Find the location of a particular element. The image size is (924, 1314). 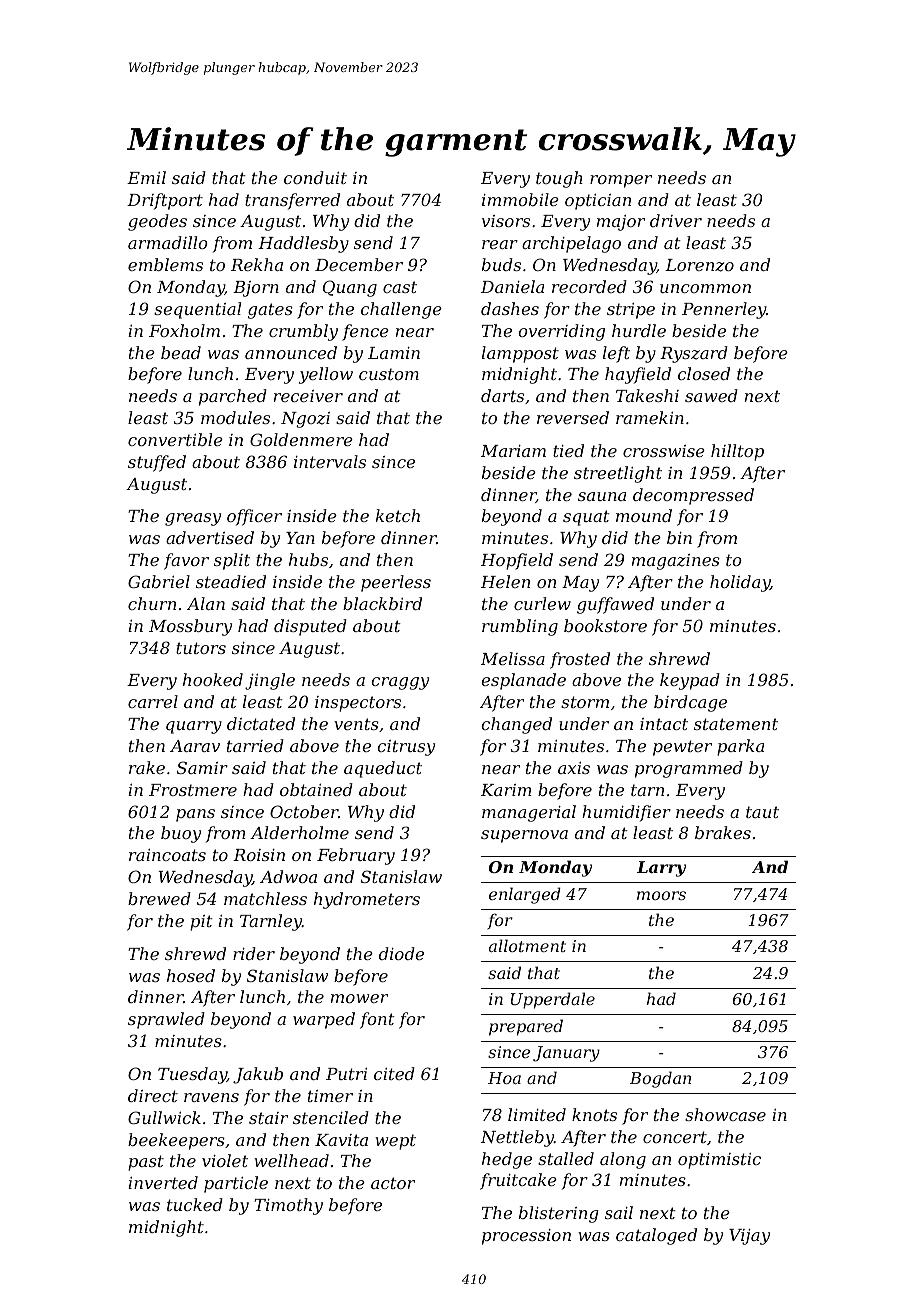

tough is located at coordinates (559, 179).
